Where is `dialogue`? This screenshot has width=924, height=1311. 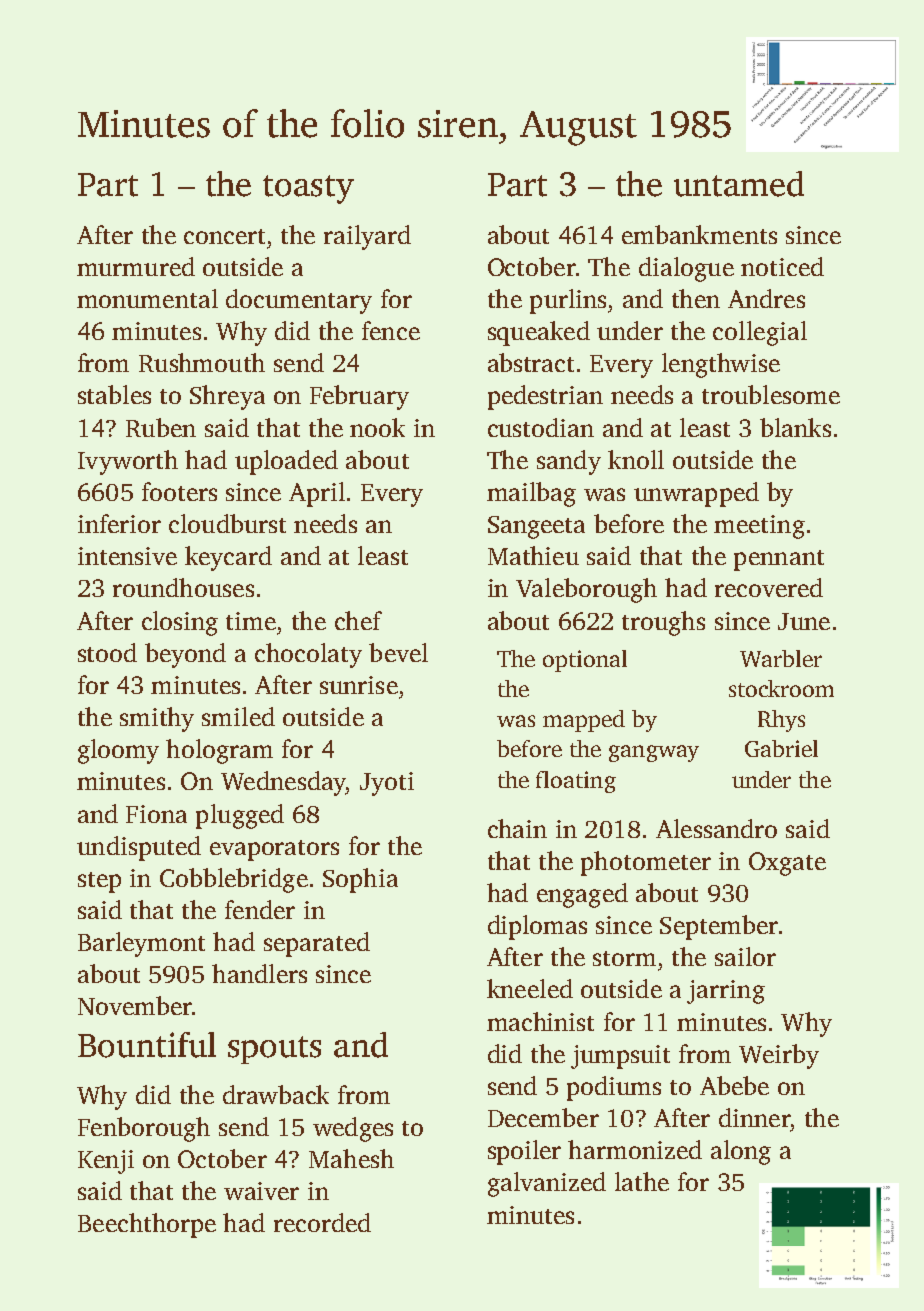 dialogue is located at coordinates (686, 269).
